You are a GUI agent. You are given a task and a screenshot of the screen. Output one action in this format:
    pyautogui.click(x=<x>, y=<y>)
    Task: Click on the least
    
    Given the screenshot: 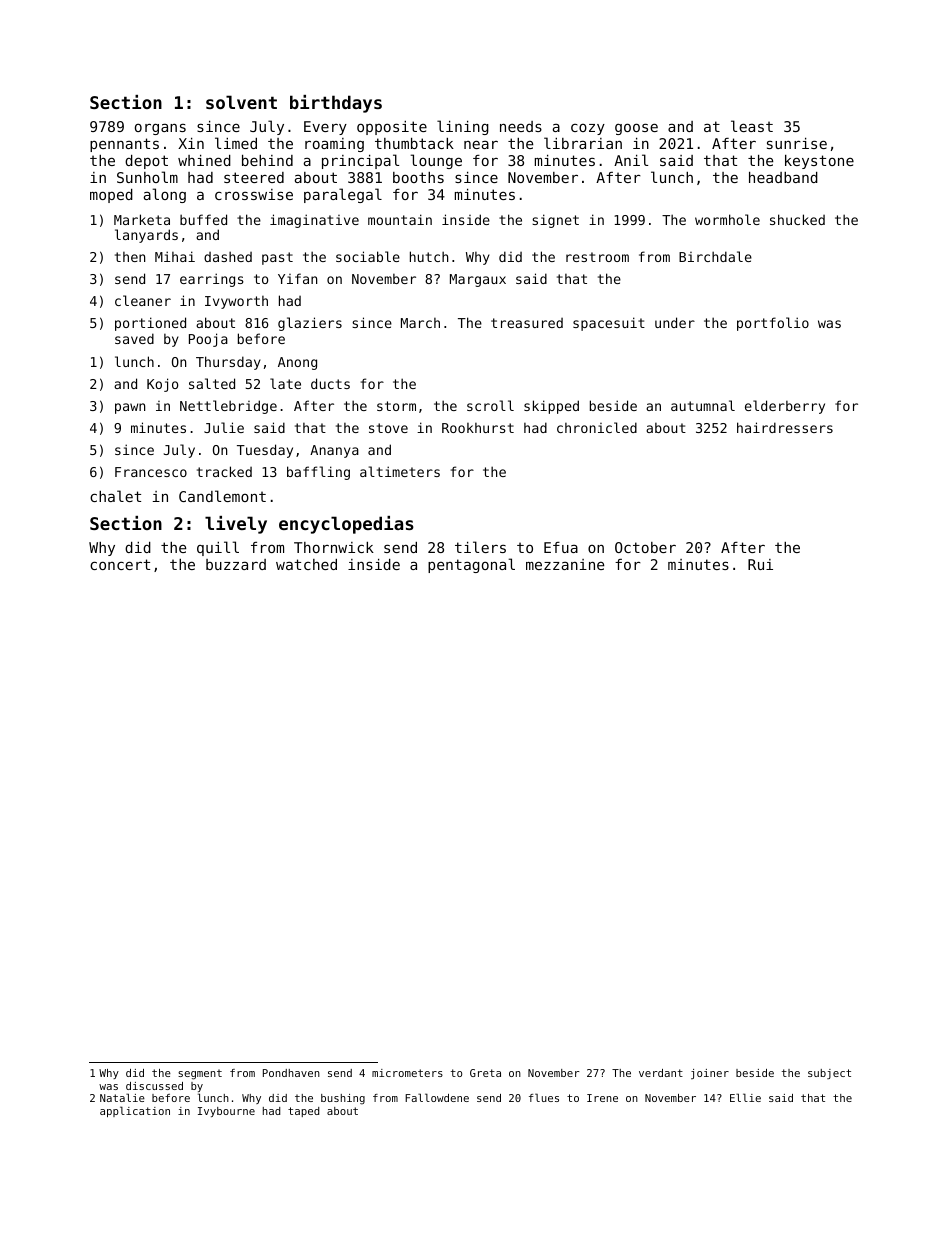 What is the action you would take?
    pyautogui.click(x=752, y=126)
